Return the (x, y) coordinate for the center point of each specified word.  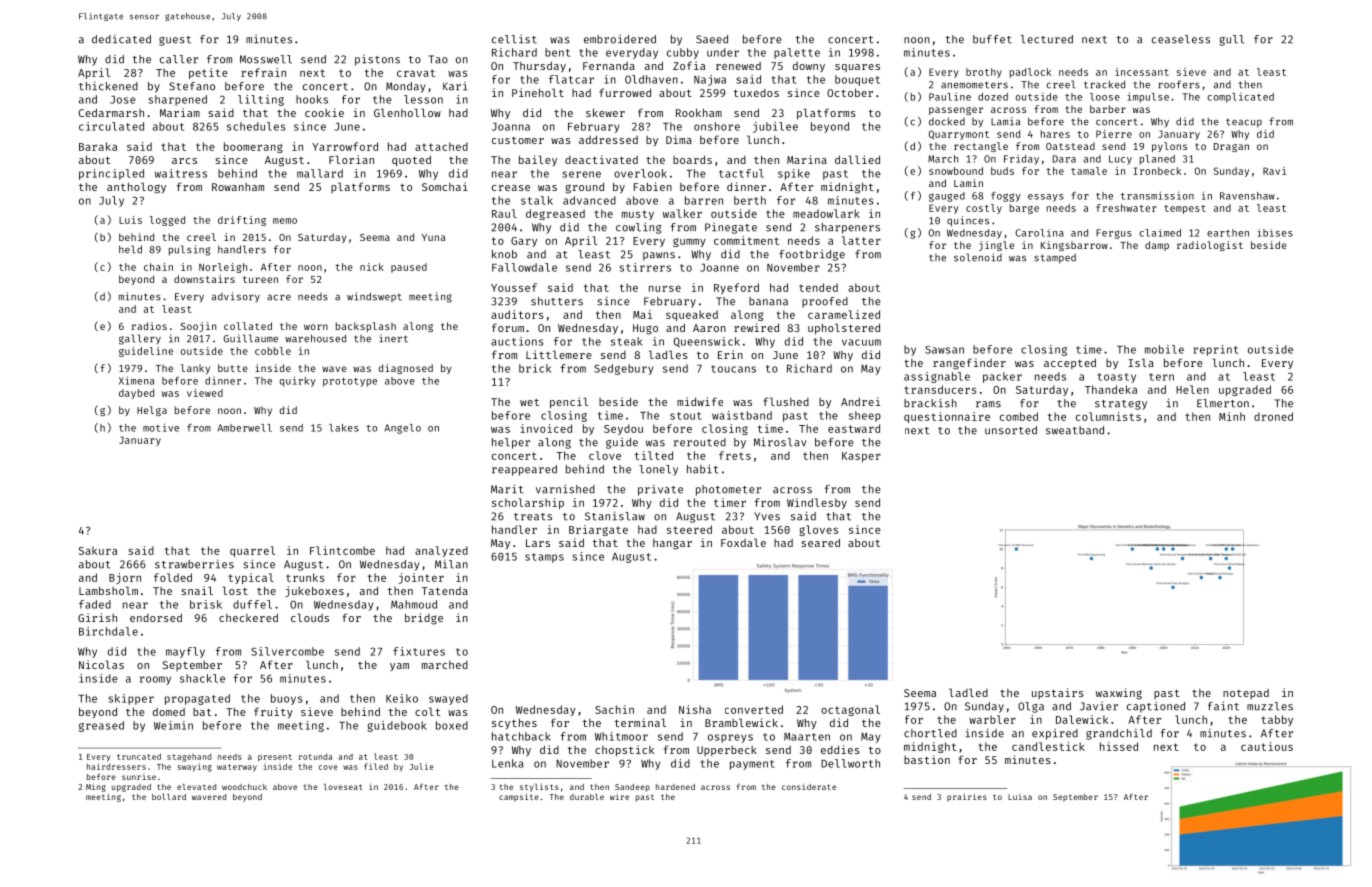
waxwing (1119, 694)
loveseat (343, 787)
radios (149, 326)
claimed (1160, 233)
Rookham (699, 112)
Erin (730, 354)
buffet (992, 39)
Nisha (695, 709)
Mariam (180, 112)
